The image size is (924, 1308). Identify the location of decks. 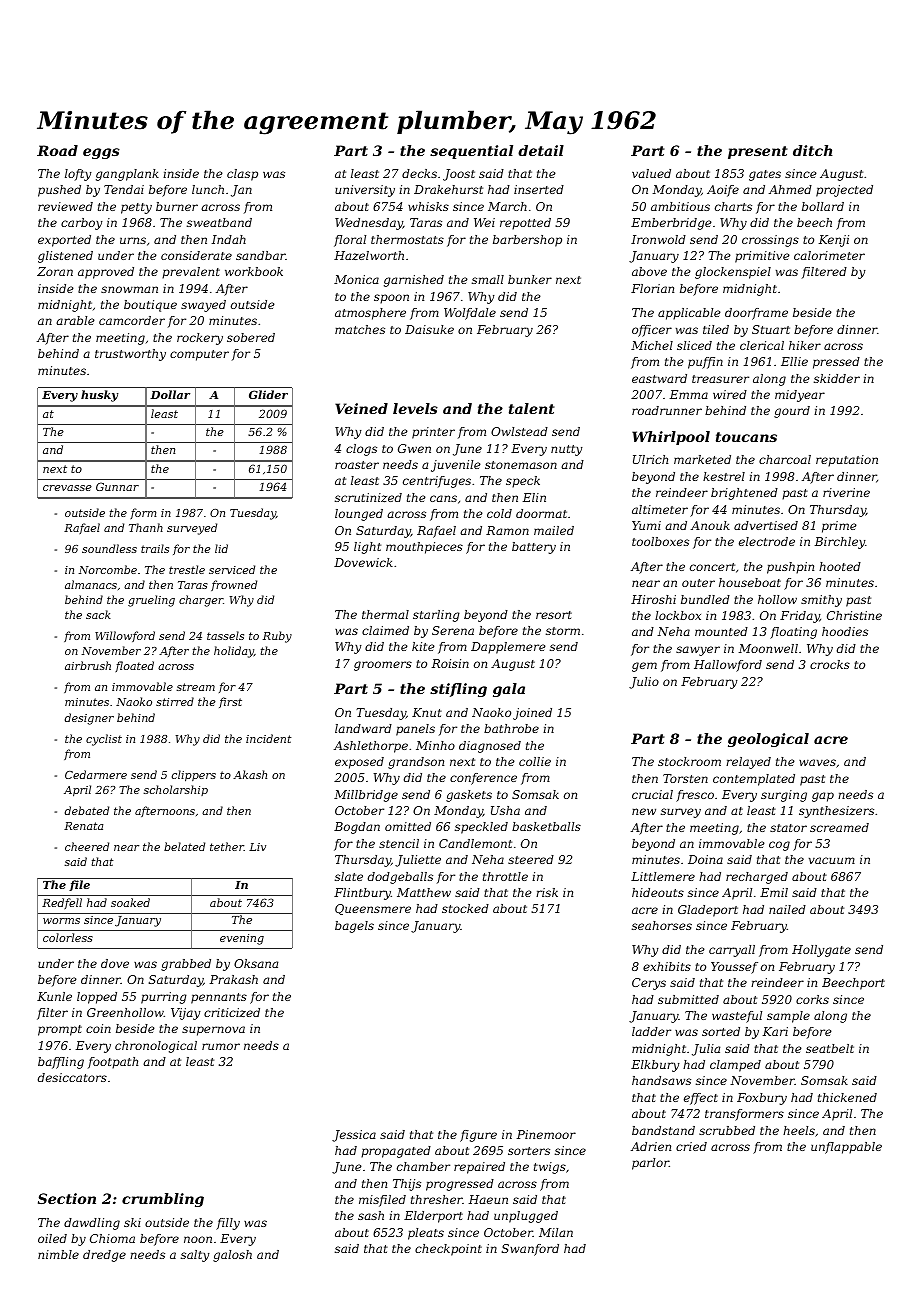
(419, 173).
